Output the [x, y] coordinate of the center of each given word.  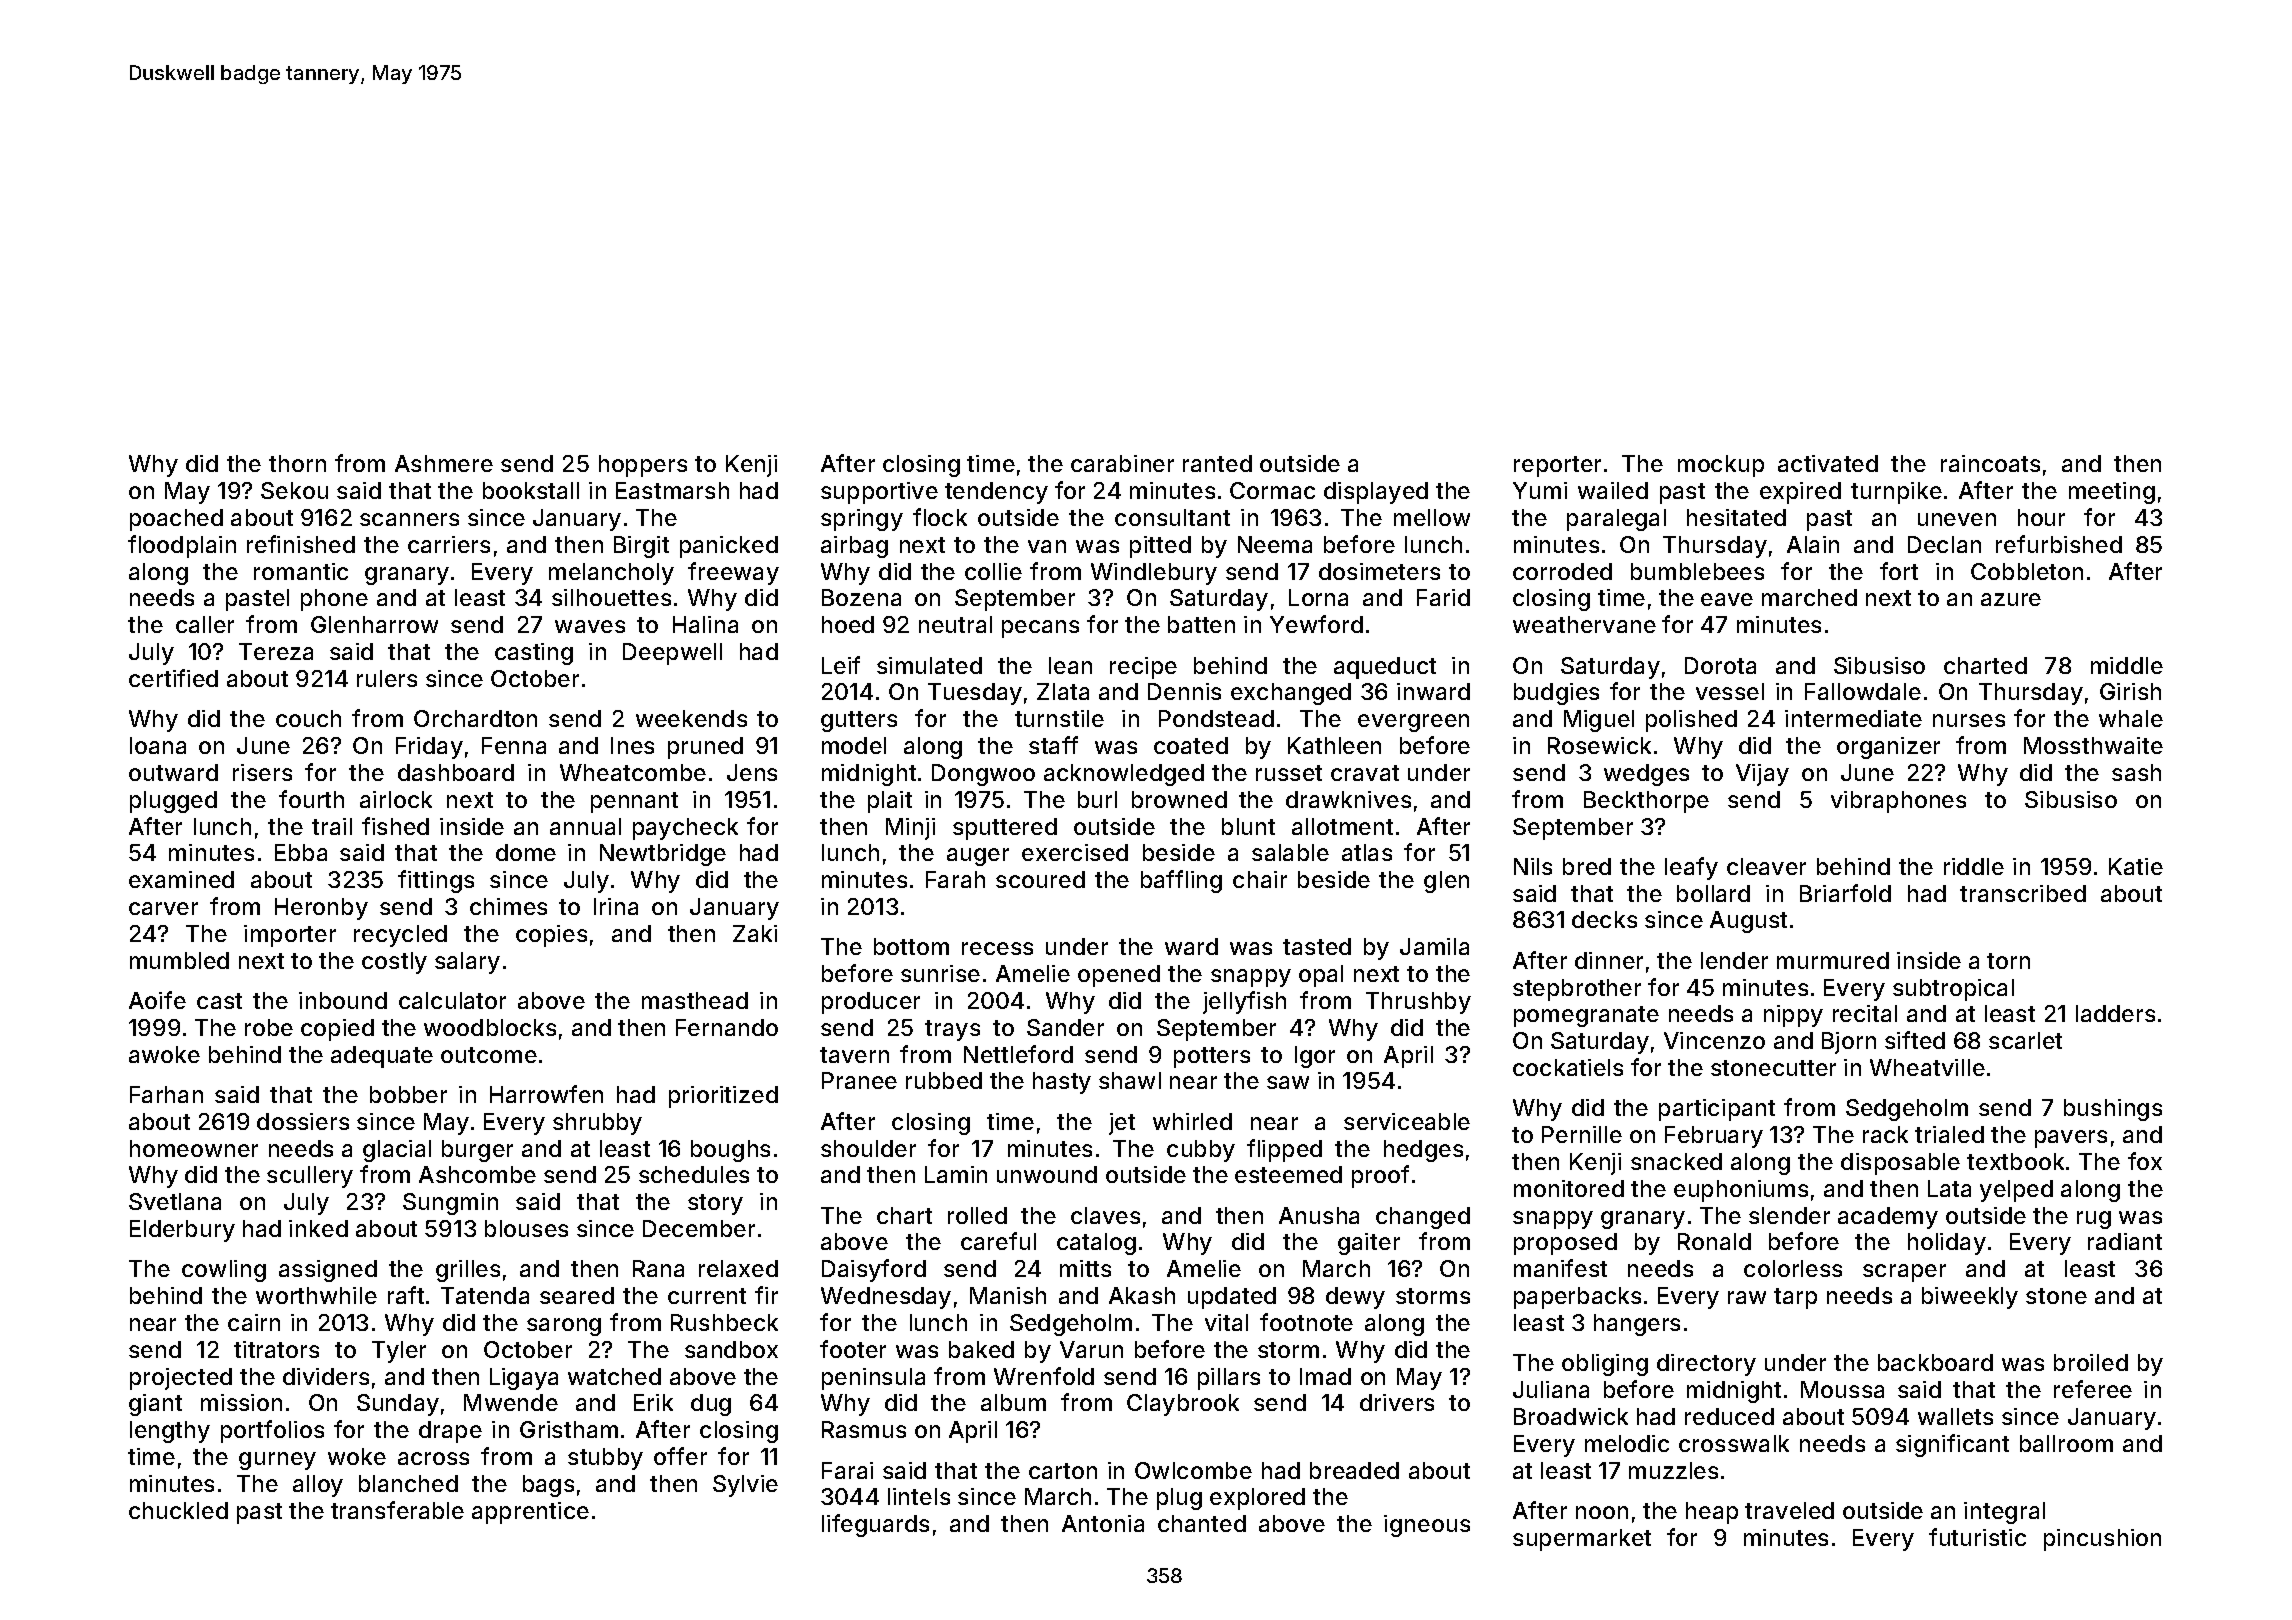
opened [1119, 976]
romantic [301, 571]
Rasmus [864, 1429]
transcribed [2023, 893]
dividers [326, 1376]
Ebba [301, 852]
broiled [2091, 1362]
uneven [1957, 519]
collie [993, 571]
